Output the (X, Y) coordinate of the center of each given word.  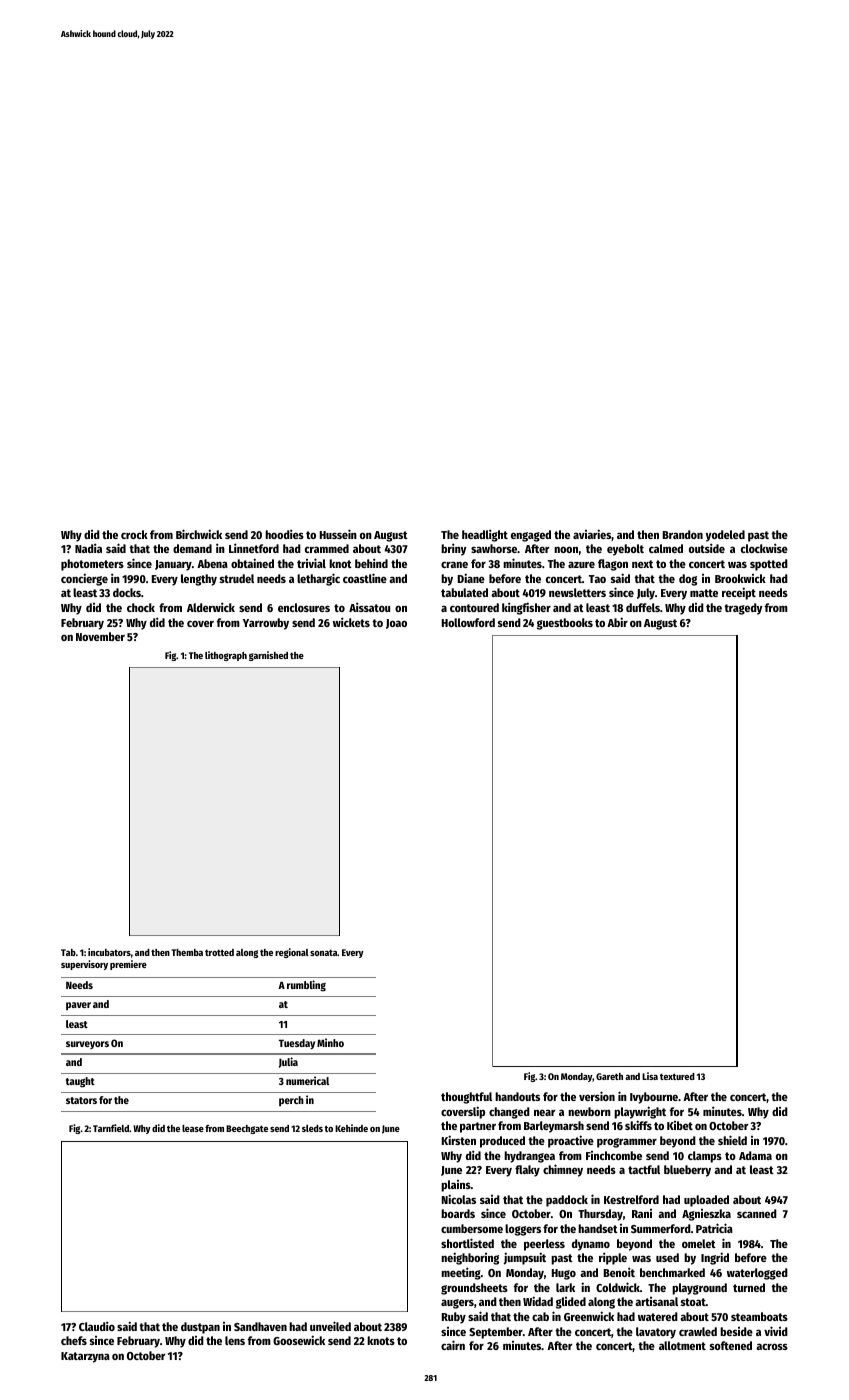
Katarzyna (85, 1357)
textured (677, 1076)
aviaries (592, 534)
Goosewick (299, 1340)
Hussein (338, 534)
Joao (396, 624)
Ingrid (715, 1258)
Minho (330, 1042)
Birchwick (199, 534)
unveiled (330, 1326)
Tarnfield (111, 1128)
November (100, 636)
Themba (187, 952)
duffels (643, 607)
